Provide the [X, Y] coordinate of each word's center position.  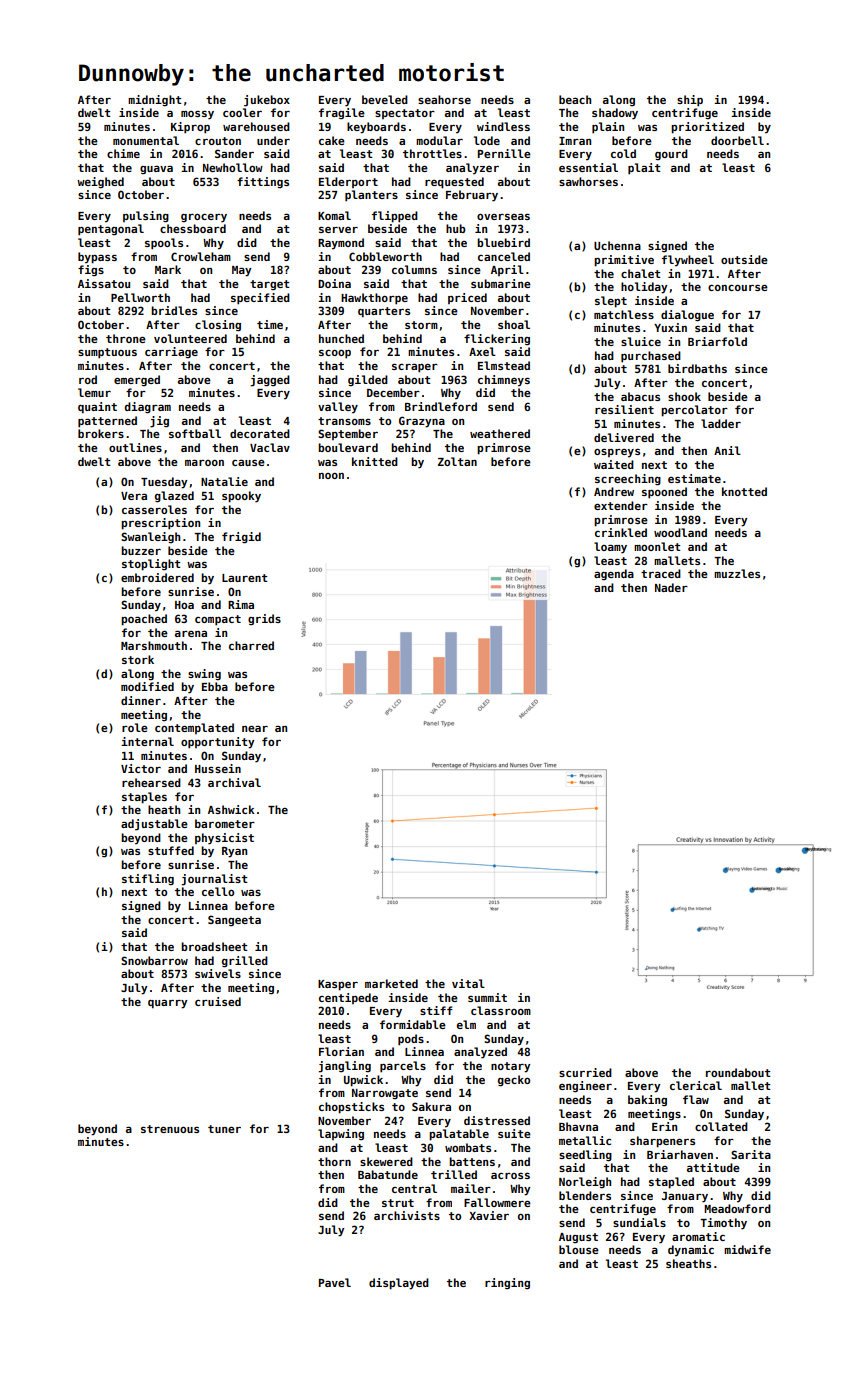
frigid [241, 538]
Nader [671, 587]
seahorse [444, 99]
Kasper [338, 985]
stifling [148, 879]
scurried [585, 1072]
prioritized [707, 128]
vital [468, 983]
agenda [614, 574]
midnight [154, 100]
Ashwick [231, 809]
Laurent [244, 578]
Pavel [335, 1282]
